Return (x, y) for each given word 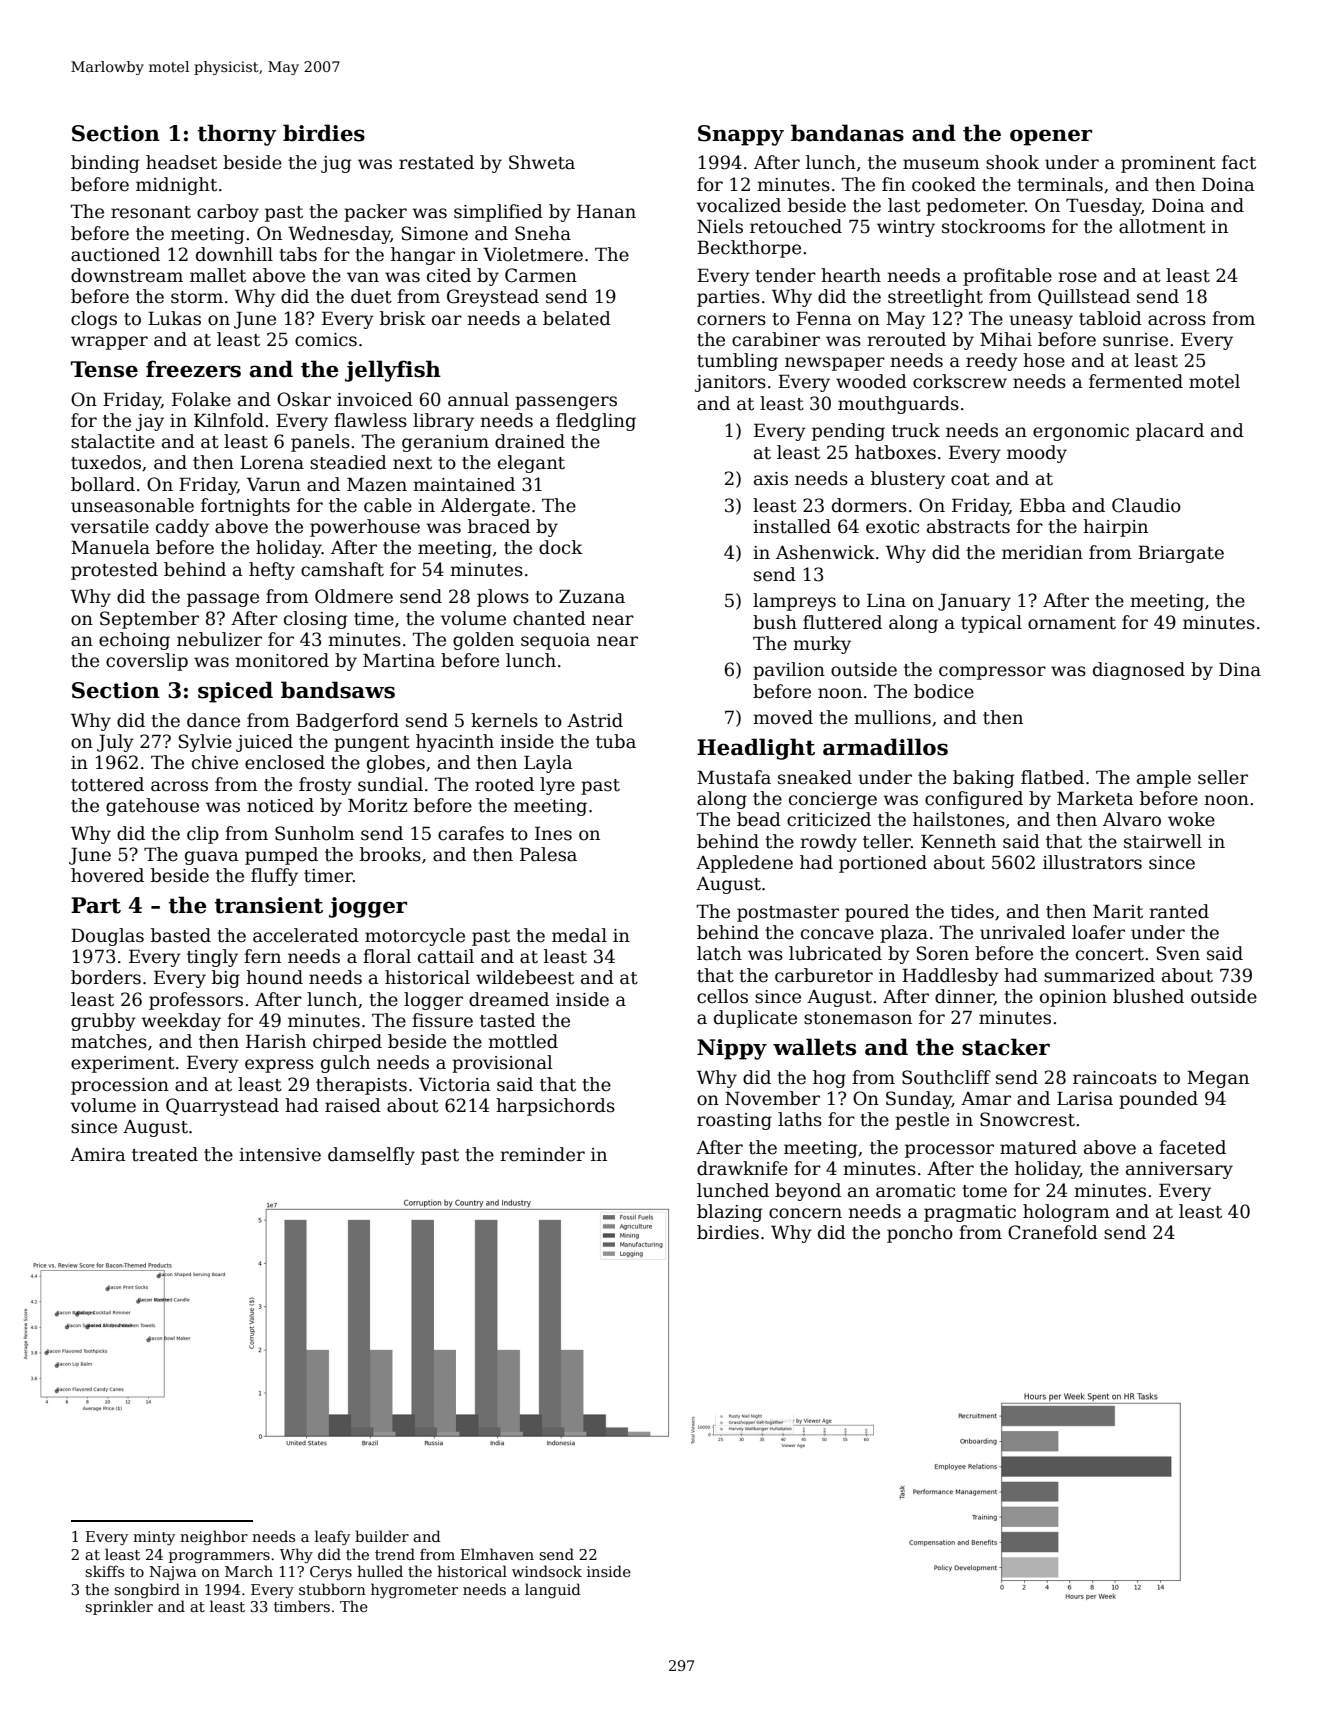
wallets (814, 1047)
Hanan (606, 211)
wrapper (109, 343)
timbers (302, 1606)
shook (1012, 162)
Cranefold (1053, 1232)
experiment (123, 1064)
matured (1038, 1147)
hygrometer (414, 1590)
